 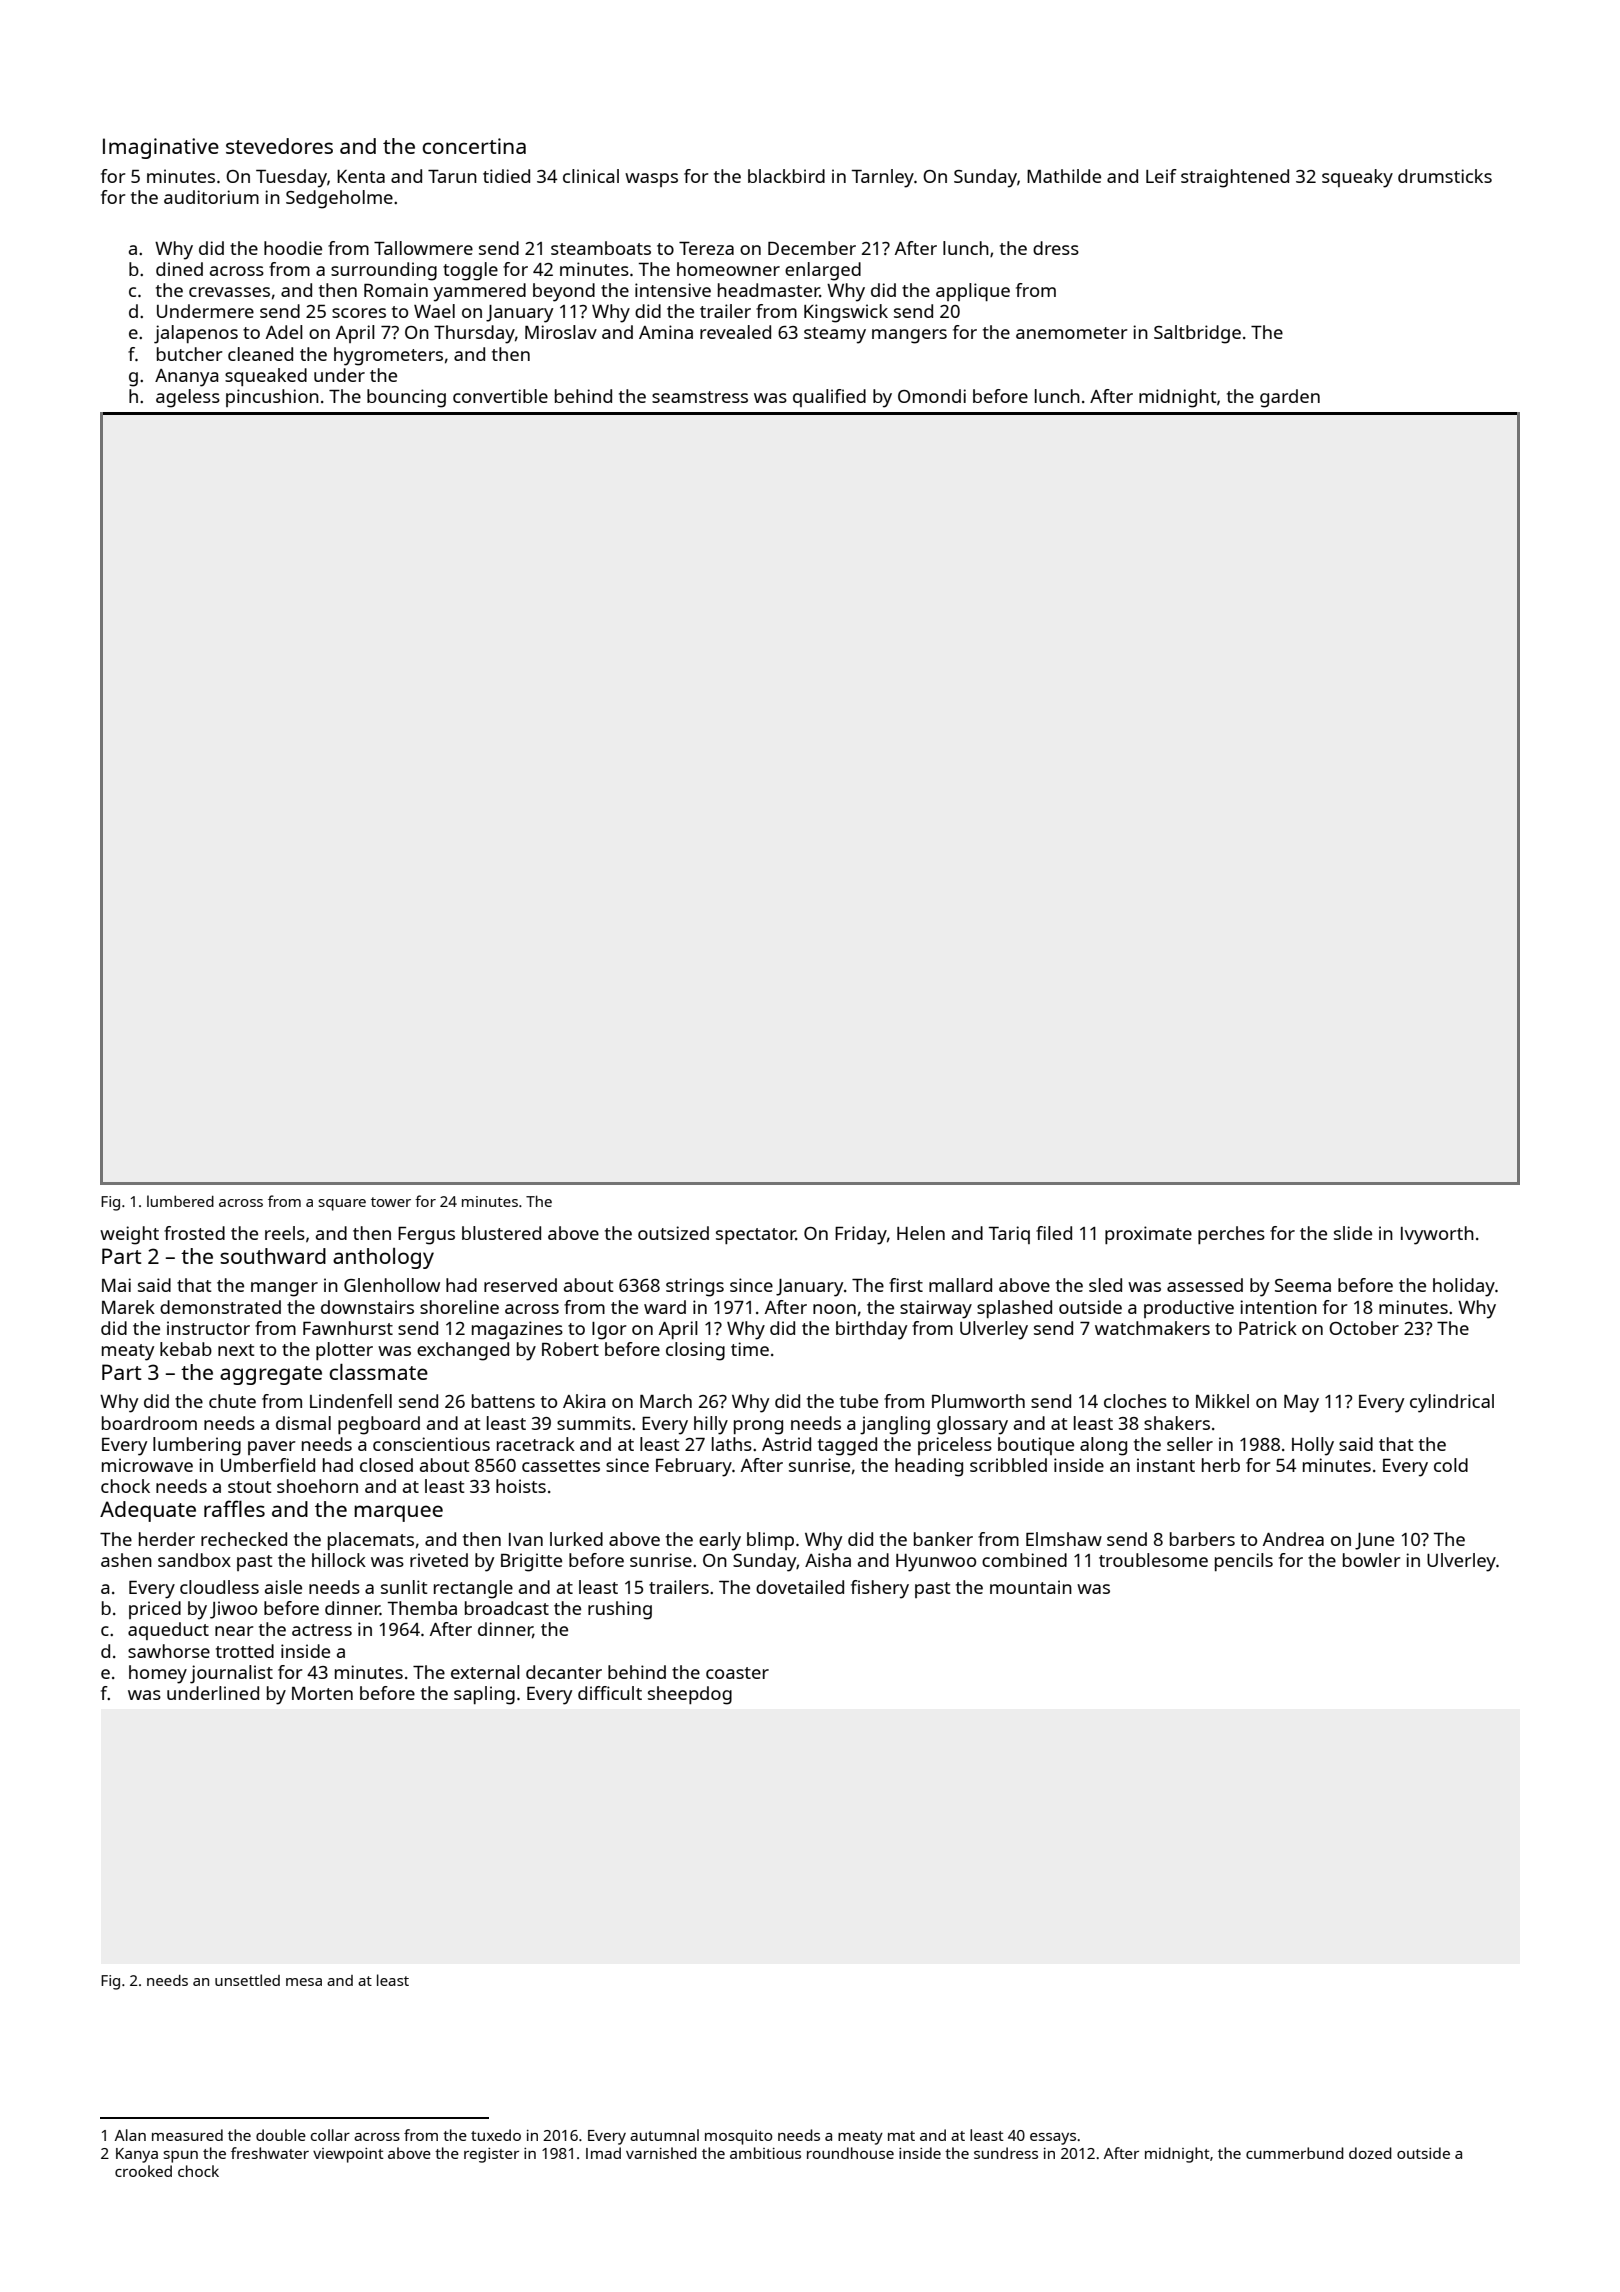 I want to click on dozed, so click(x=1370, y=2153).
